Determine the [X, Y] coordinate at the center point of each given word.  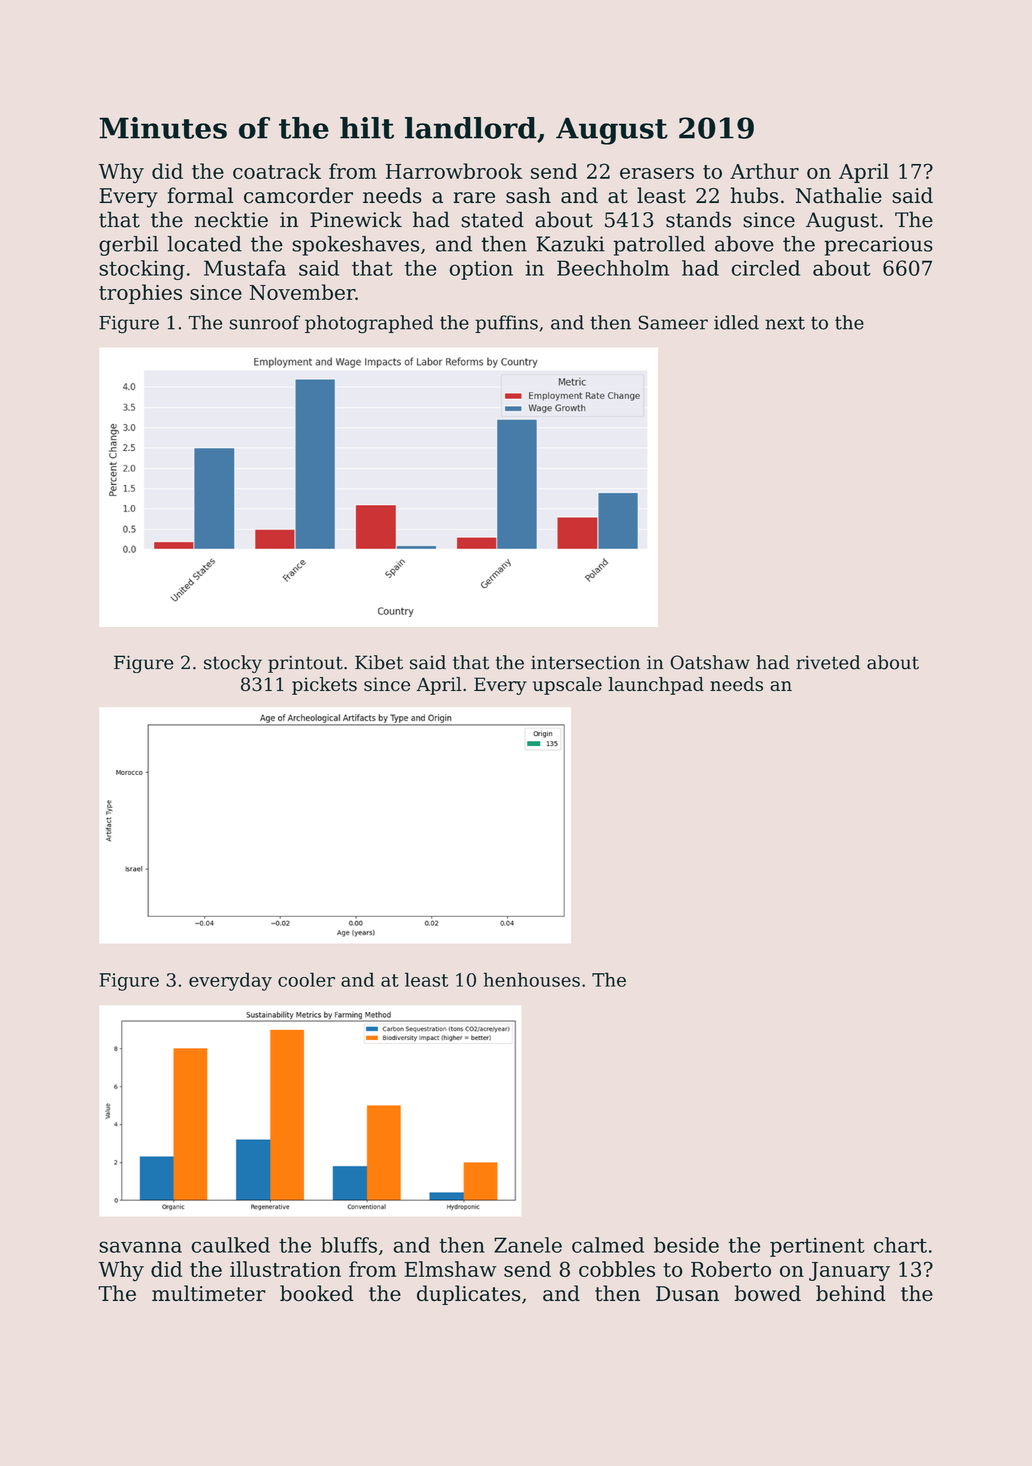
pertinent [817, 1247]
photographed [369, 324]
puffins [506, 324]
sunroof [264, 322]
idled [736, 322]
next [785, 323]
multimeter [209, 1293]
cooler [306, 979]
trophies [140, 294]
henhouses [532, 979]
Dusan [687, 1294]
